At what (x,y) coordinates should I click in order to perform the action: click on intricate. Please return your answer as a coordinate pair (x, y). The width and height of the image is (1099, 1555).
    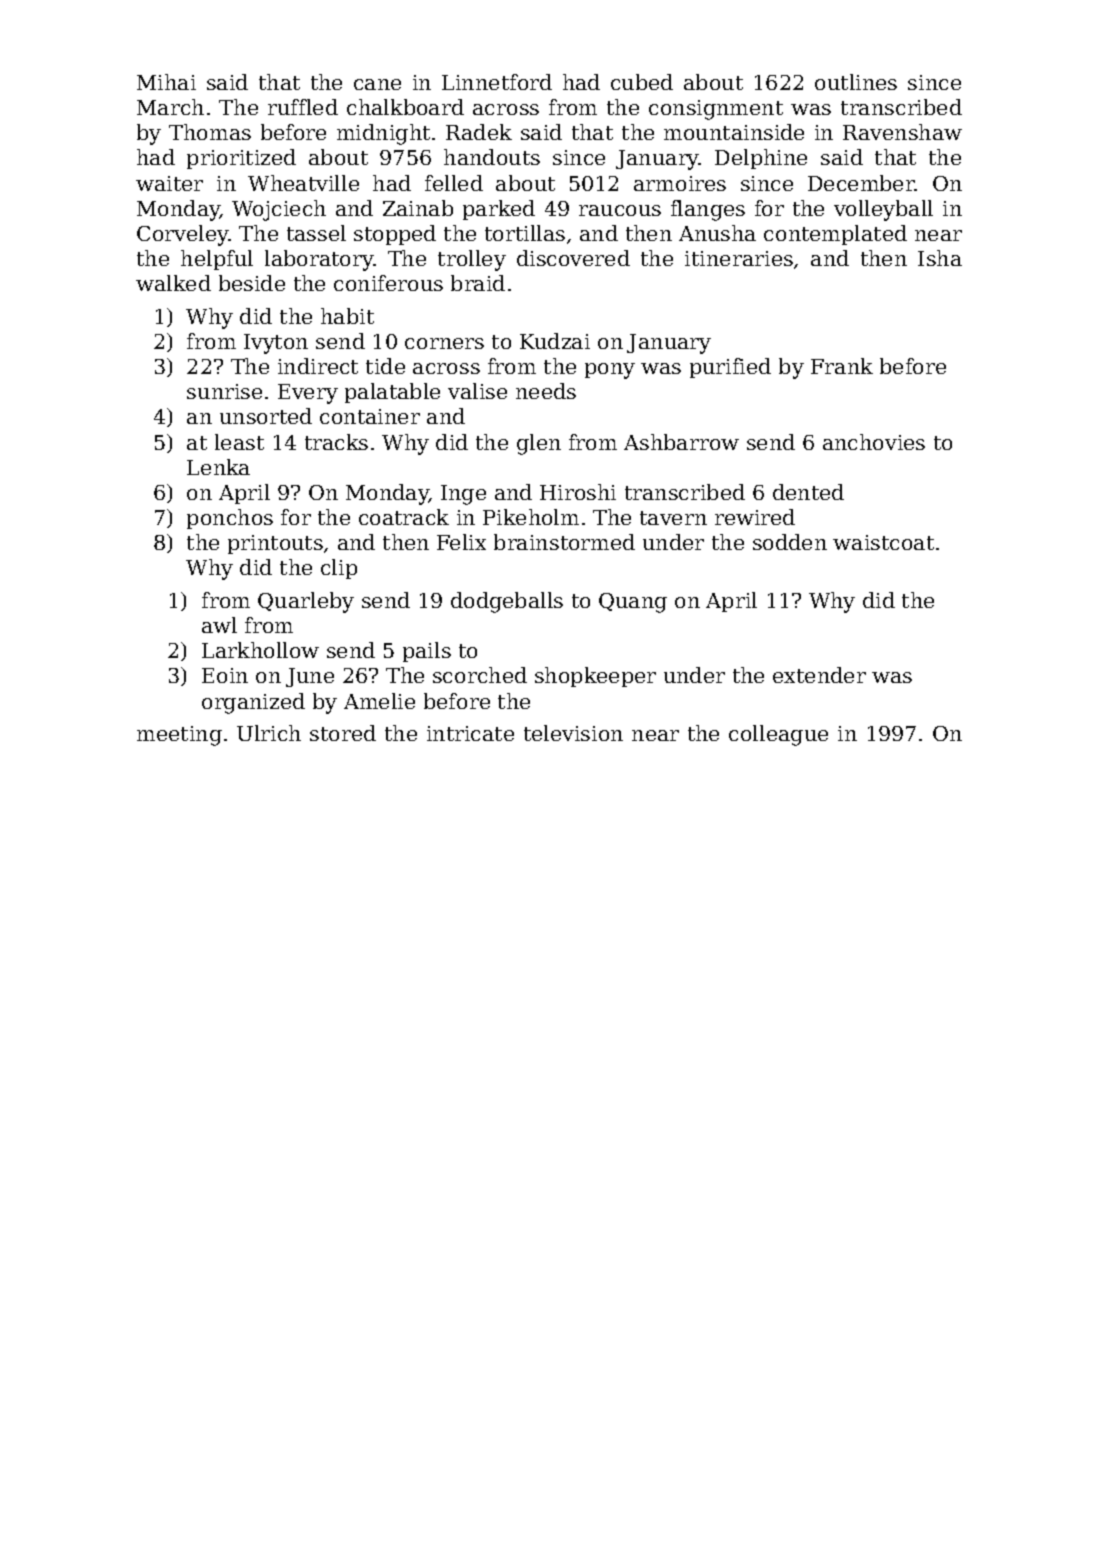
    Looking at the image, I should click on (470, 733).
